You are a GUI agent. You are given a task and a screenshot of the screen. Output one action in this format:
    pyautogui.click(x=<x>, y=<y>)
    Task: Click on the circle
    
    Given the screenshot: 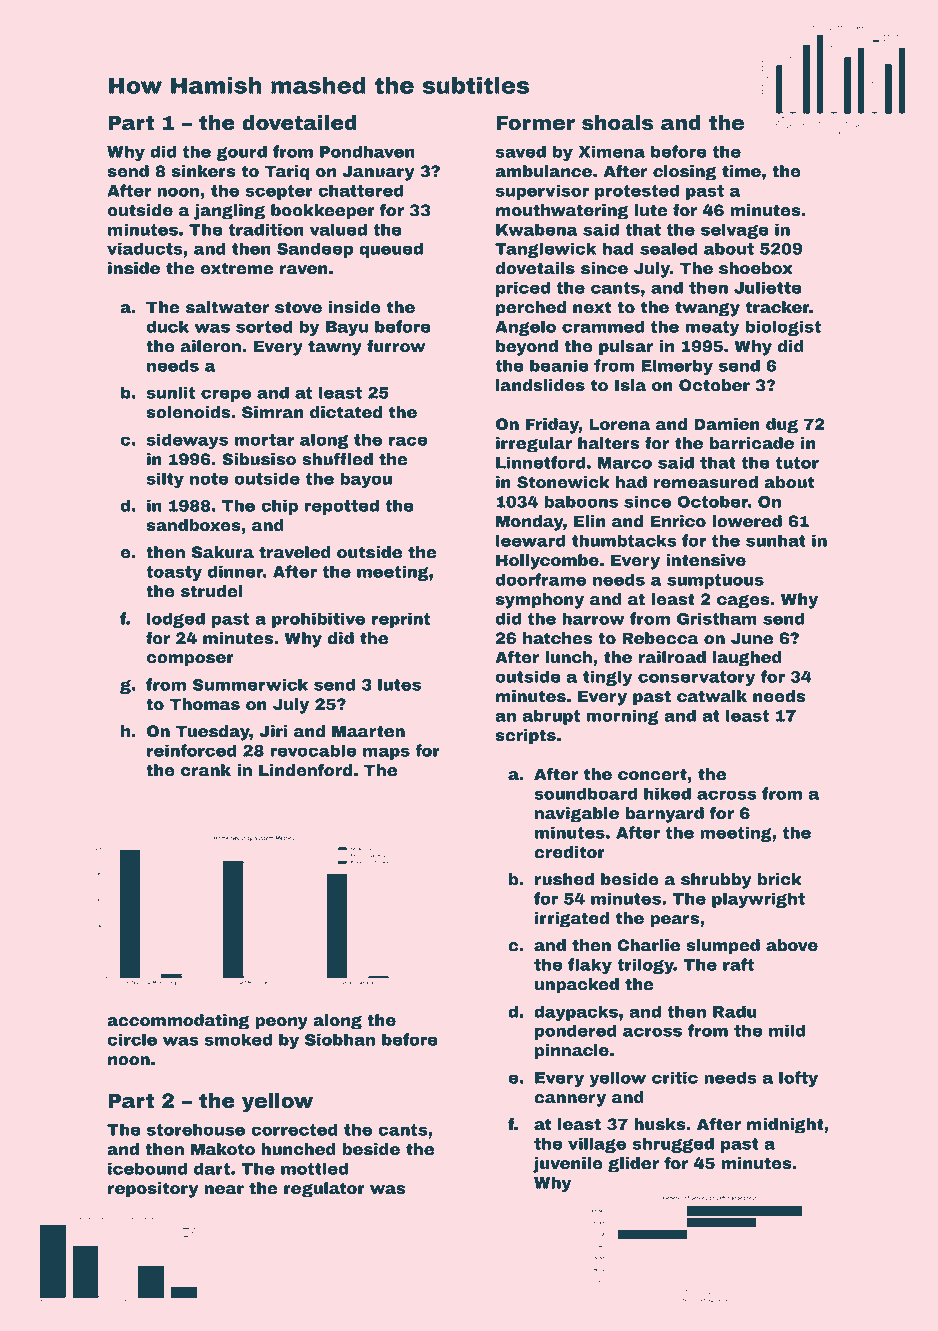 What is the action you would take?
    pyautogui.click(x=132, y=1039)
